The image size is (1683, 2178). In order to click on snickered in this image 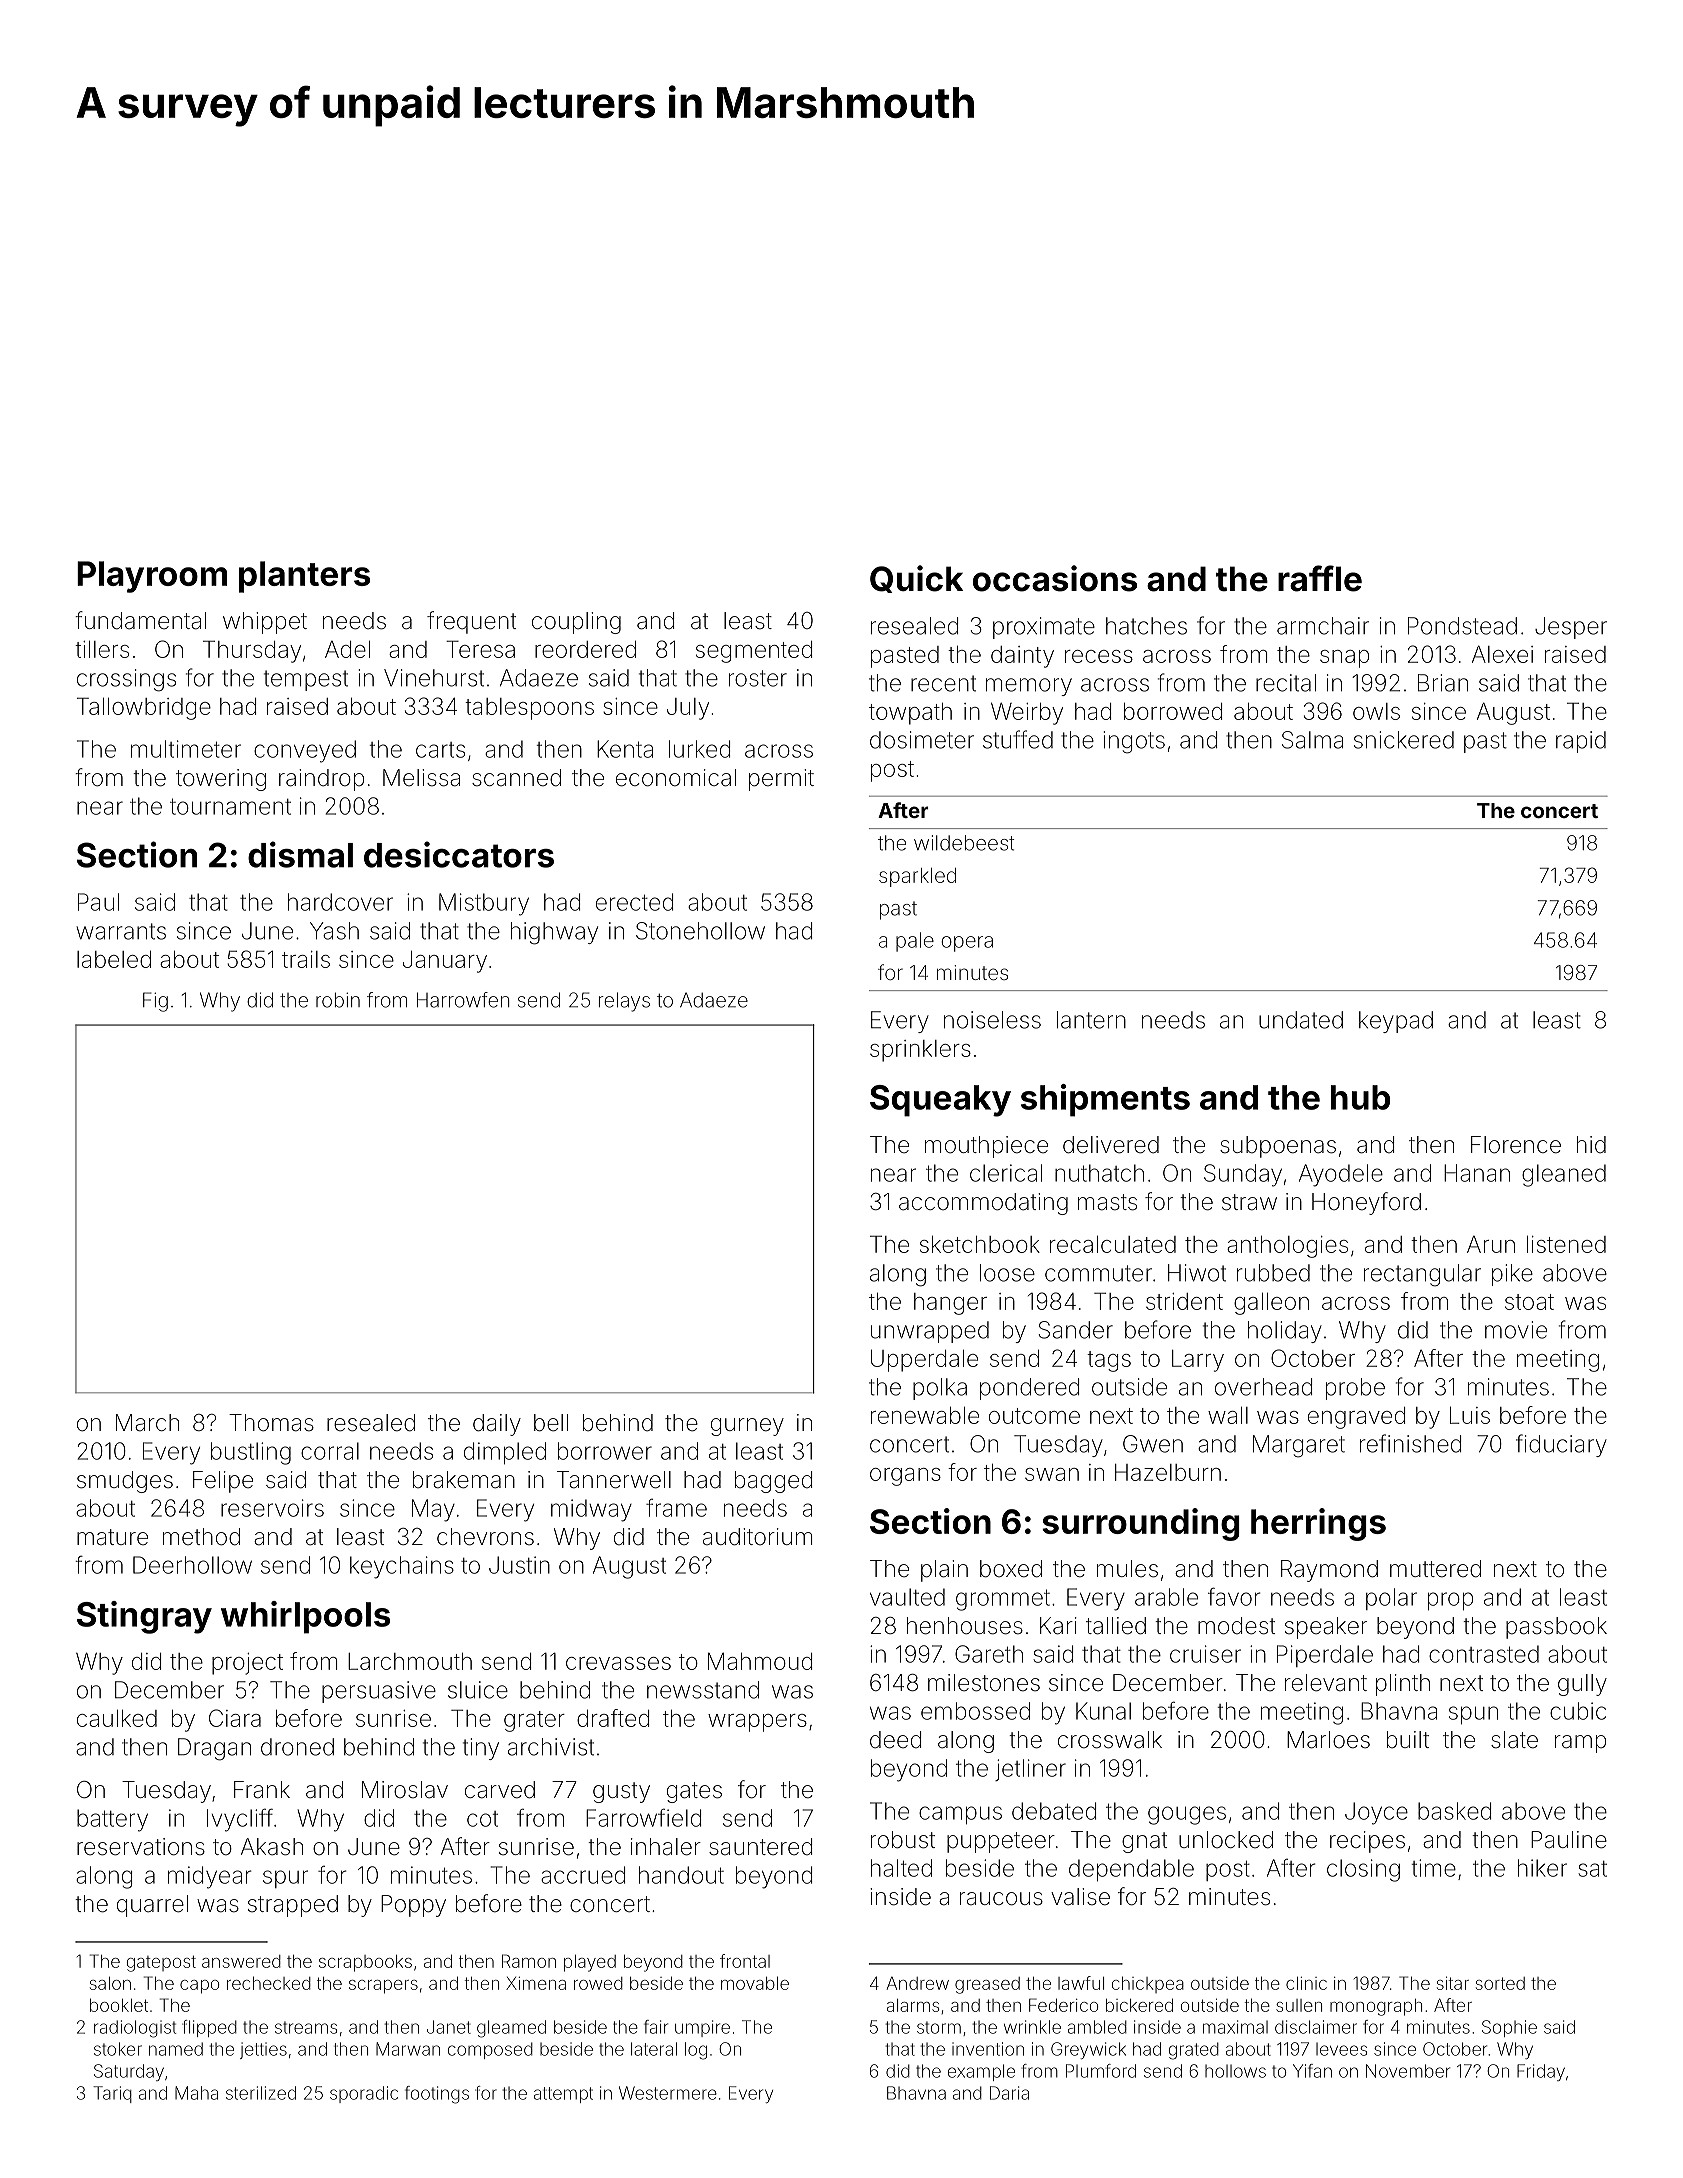, I will do `click(1404, 740)`.
